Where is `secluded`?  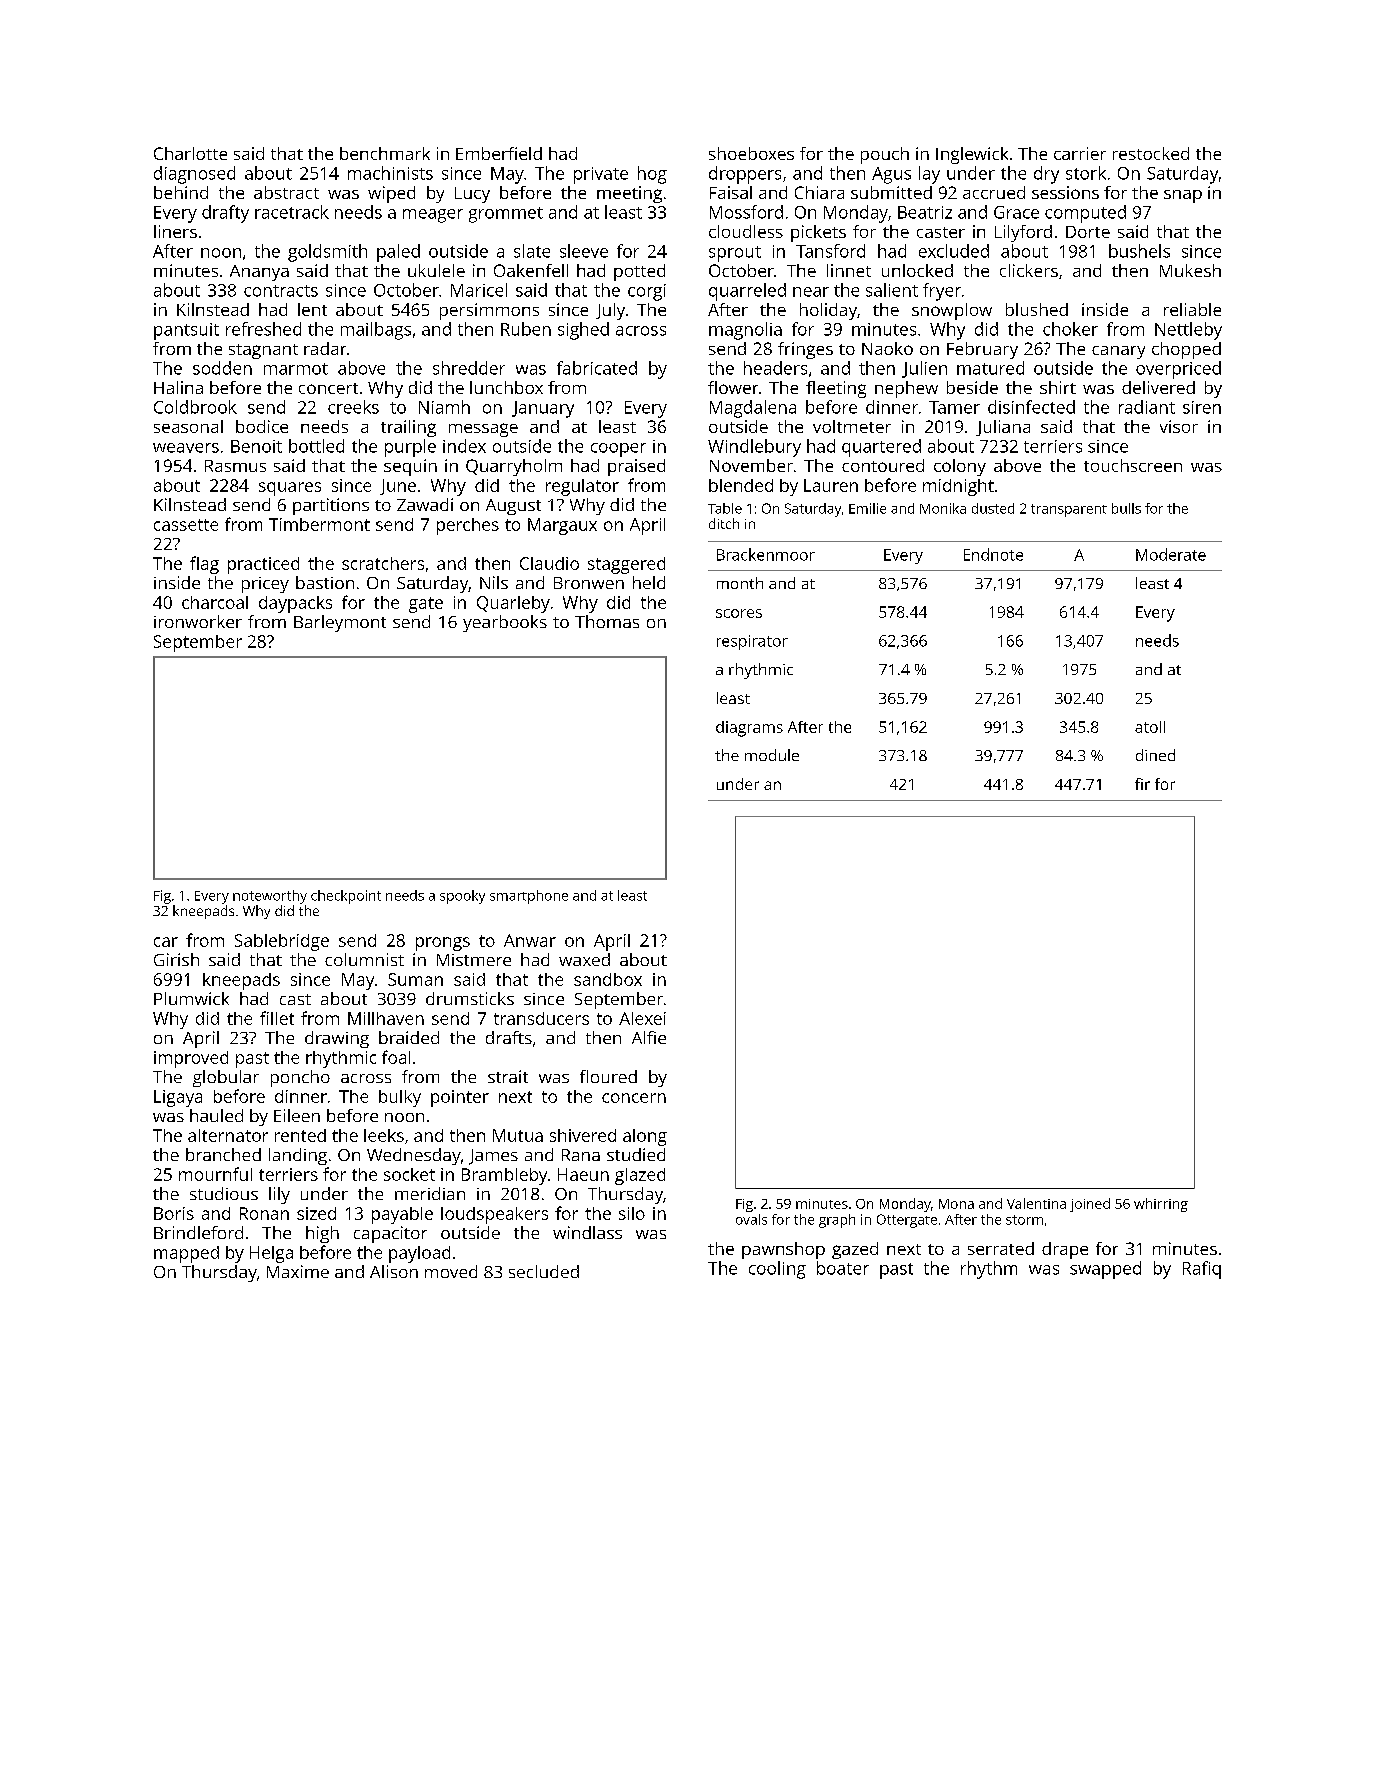
secluded is located at coordinates (544, 1271).
